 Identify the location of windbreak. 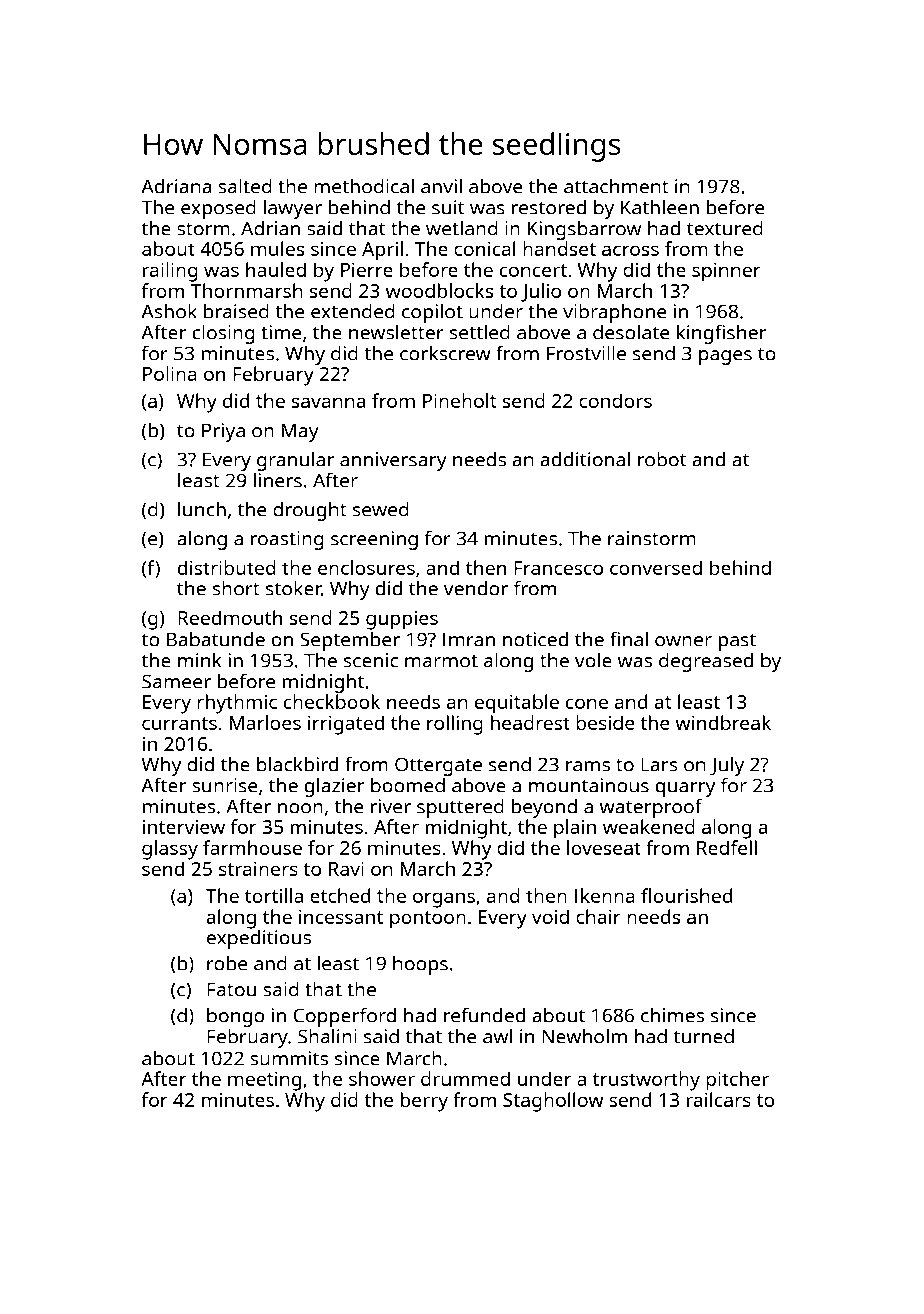
(723, 722).
